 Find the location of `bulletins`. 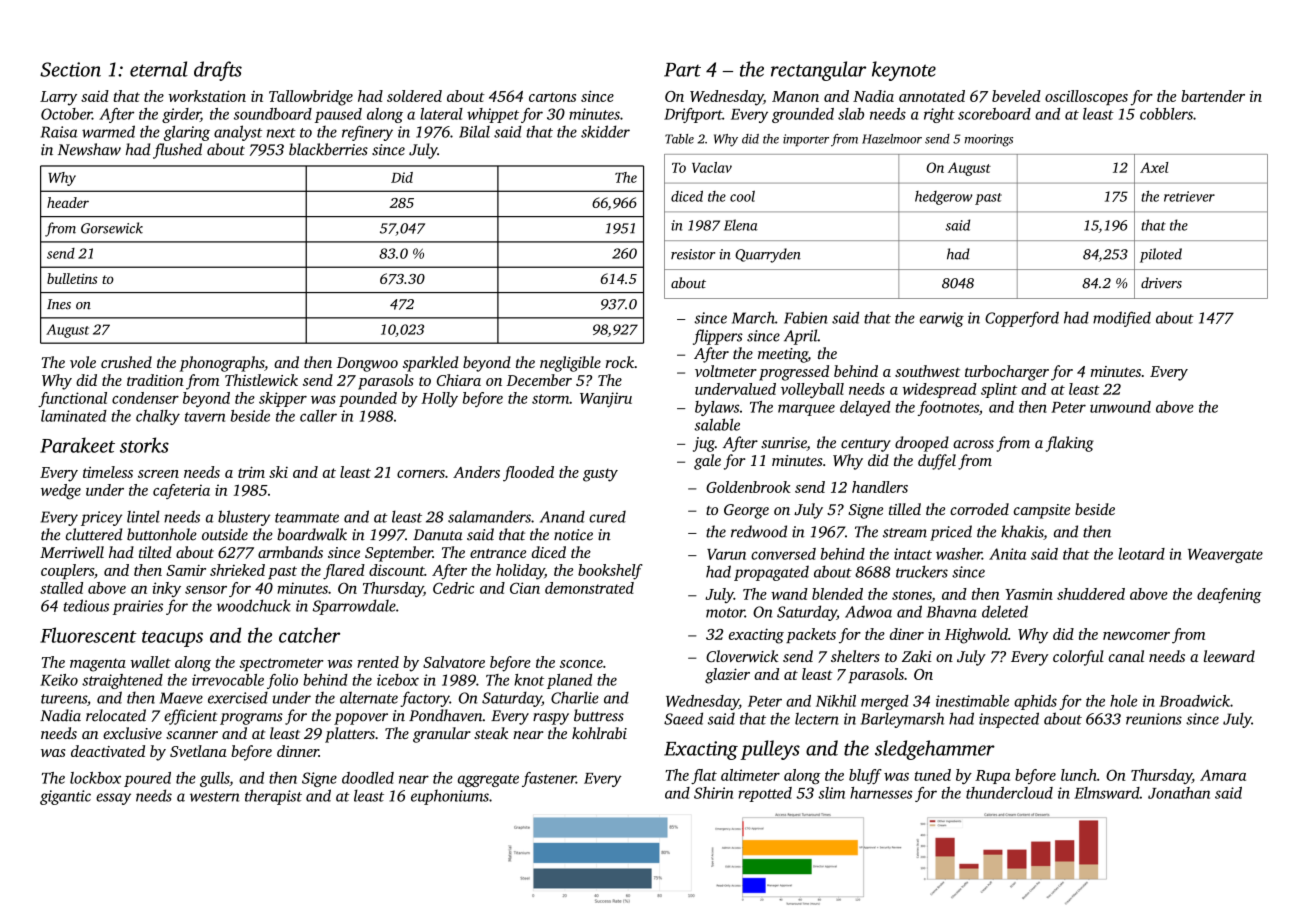

bulletins is located at coordinates (72, 278).
